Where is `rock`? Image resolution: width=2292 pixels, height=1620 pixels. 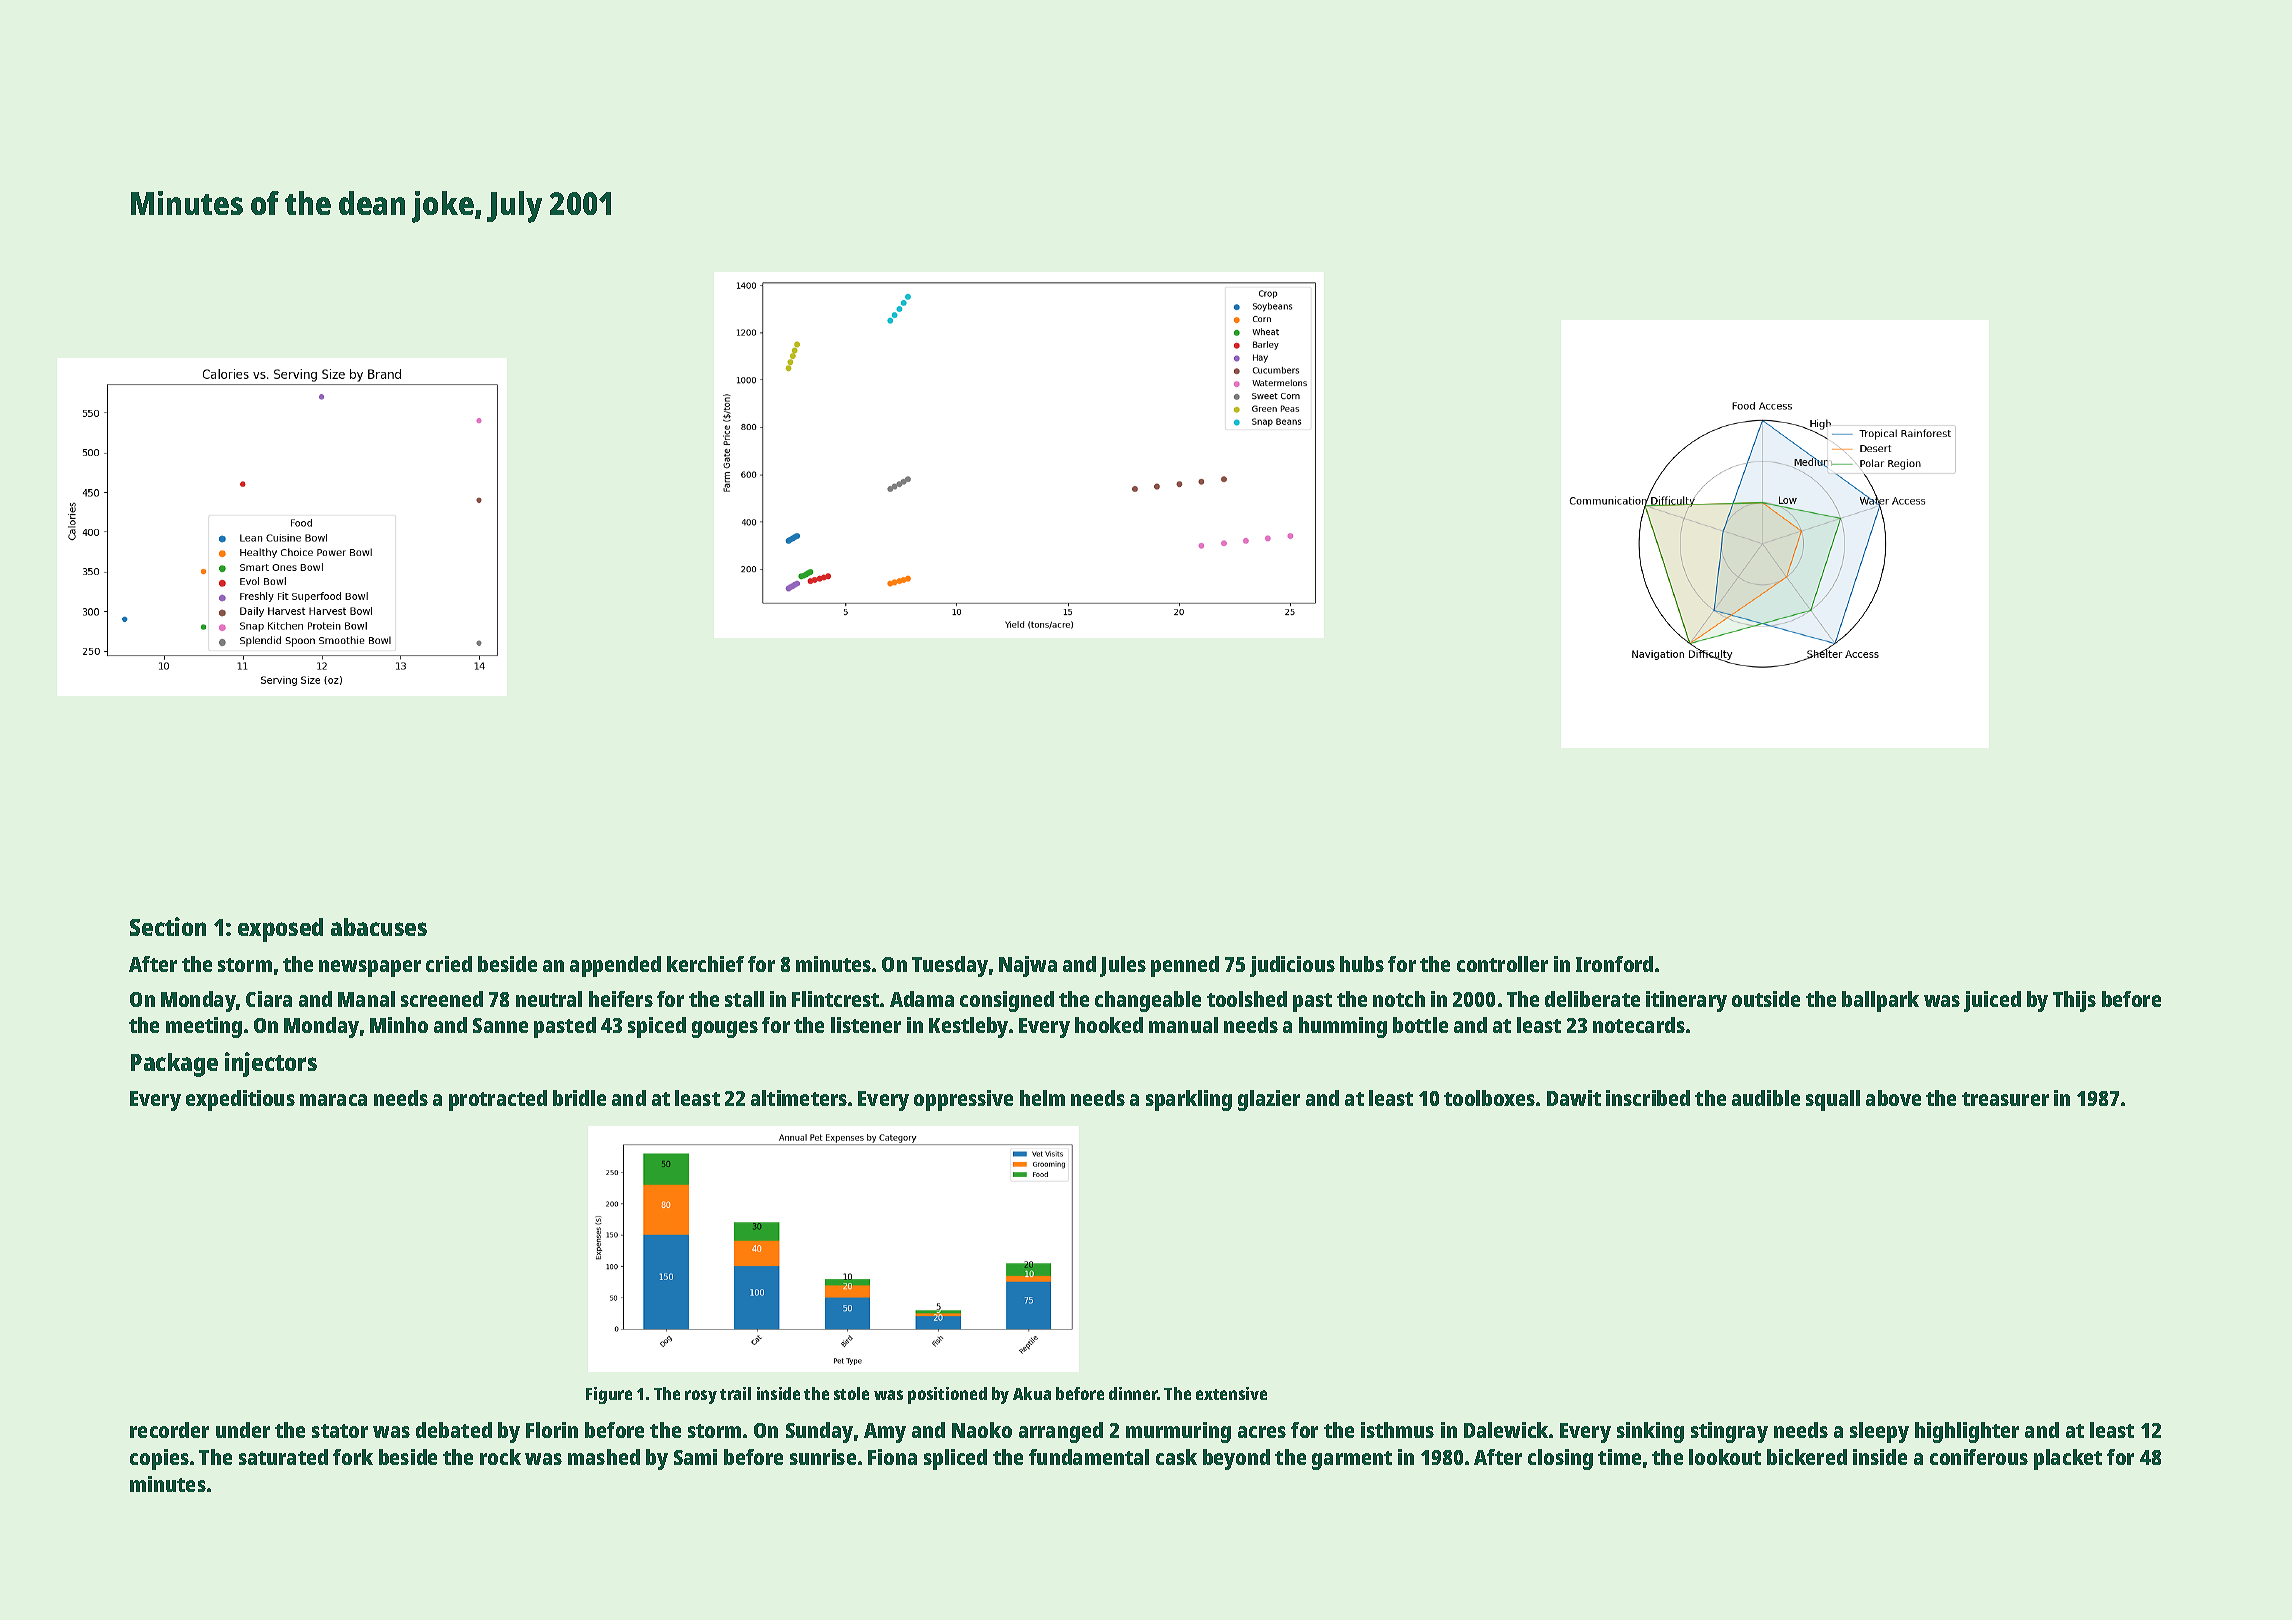
rock is located at coordinates (500, 1457).
